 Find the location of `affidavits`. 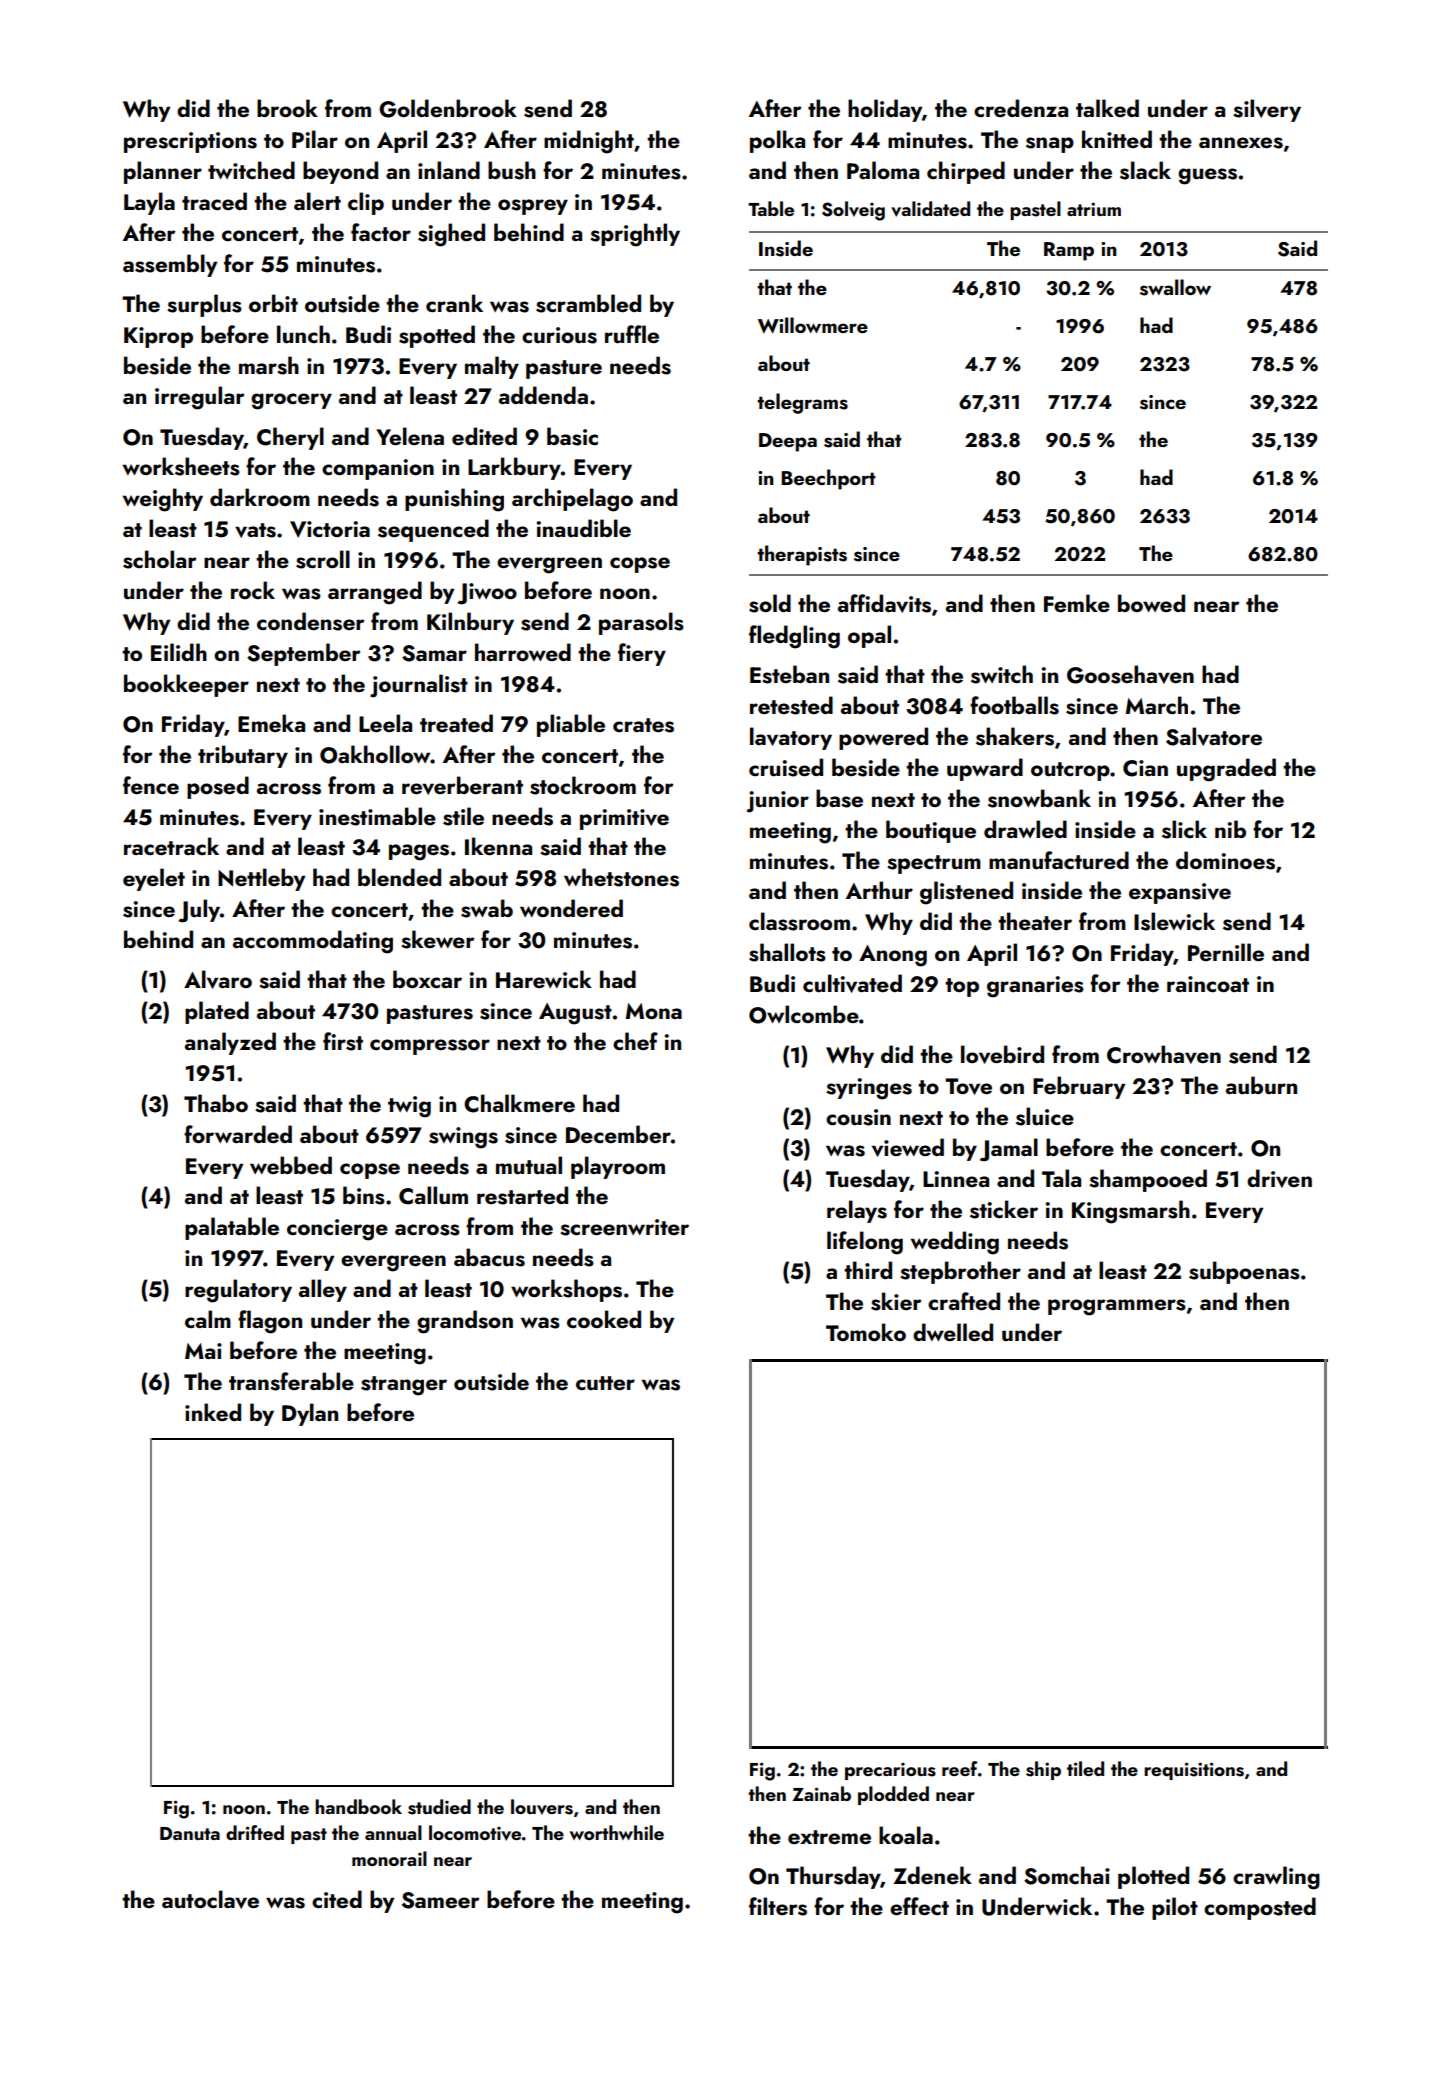

affidavits is located at coordinates (884, 603).
